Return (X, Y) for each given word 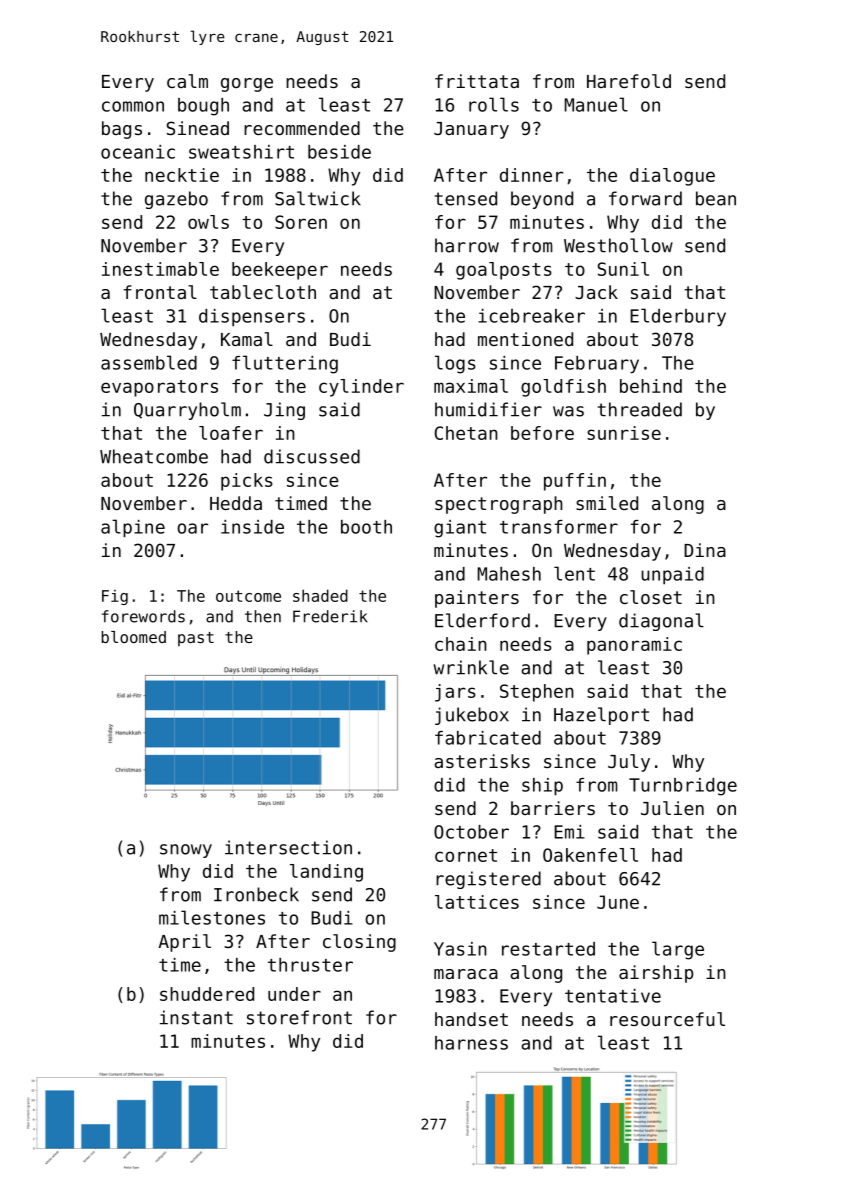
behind (651, 386)
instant (196, 1017)
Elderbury (678, 317)
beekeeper (280, 271)
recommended (302, 128)
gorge (247, 85)
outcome (248, 596)
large (678, 950)
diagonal (661, 622)
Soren (301, 222)
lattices (477, 902)
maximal (471, 386)
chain (461, 644)
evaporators (159, 388)
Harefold (629, 81)
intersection (288, 847)
